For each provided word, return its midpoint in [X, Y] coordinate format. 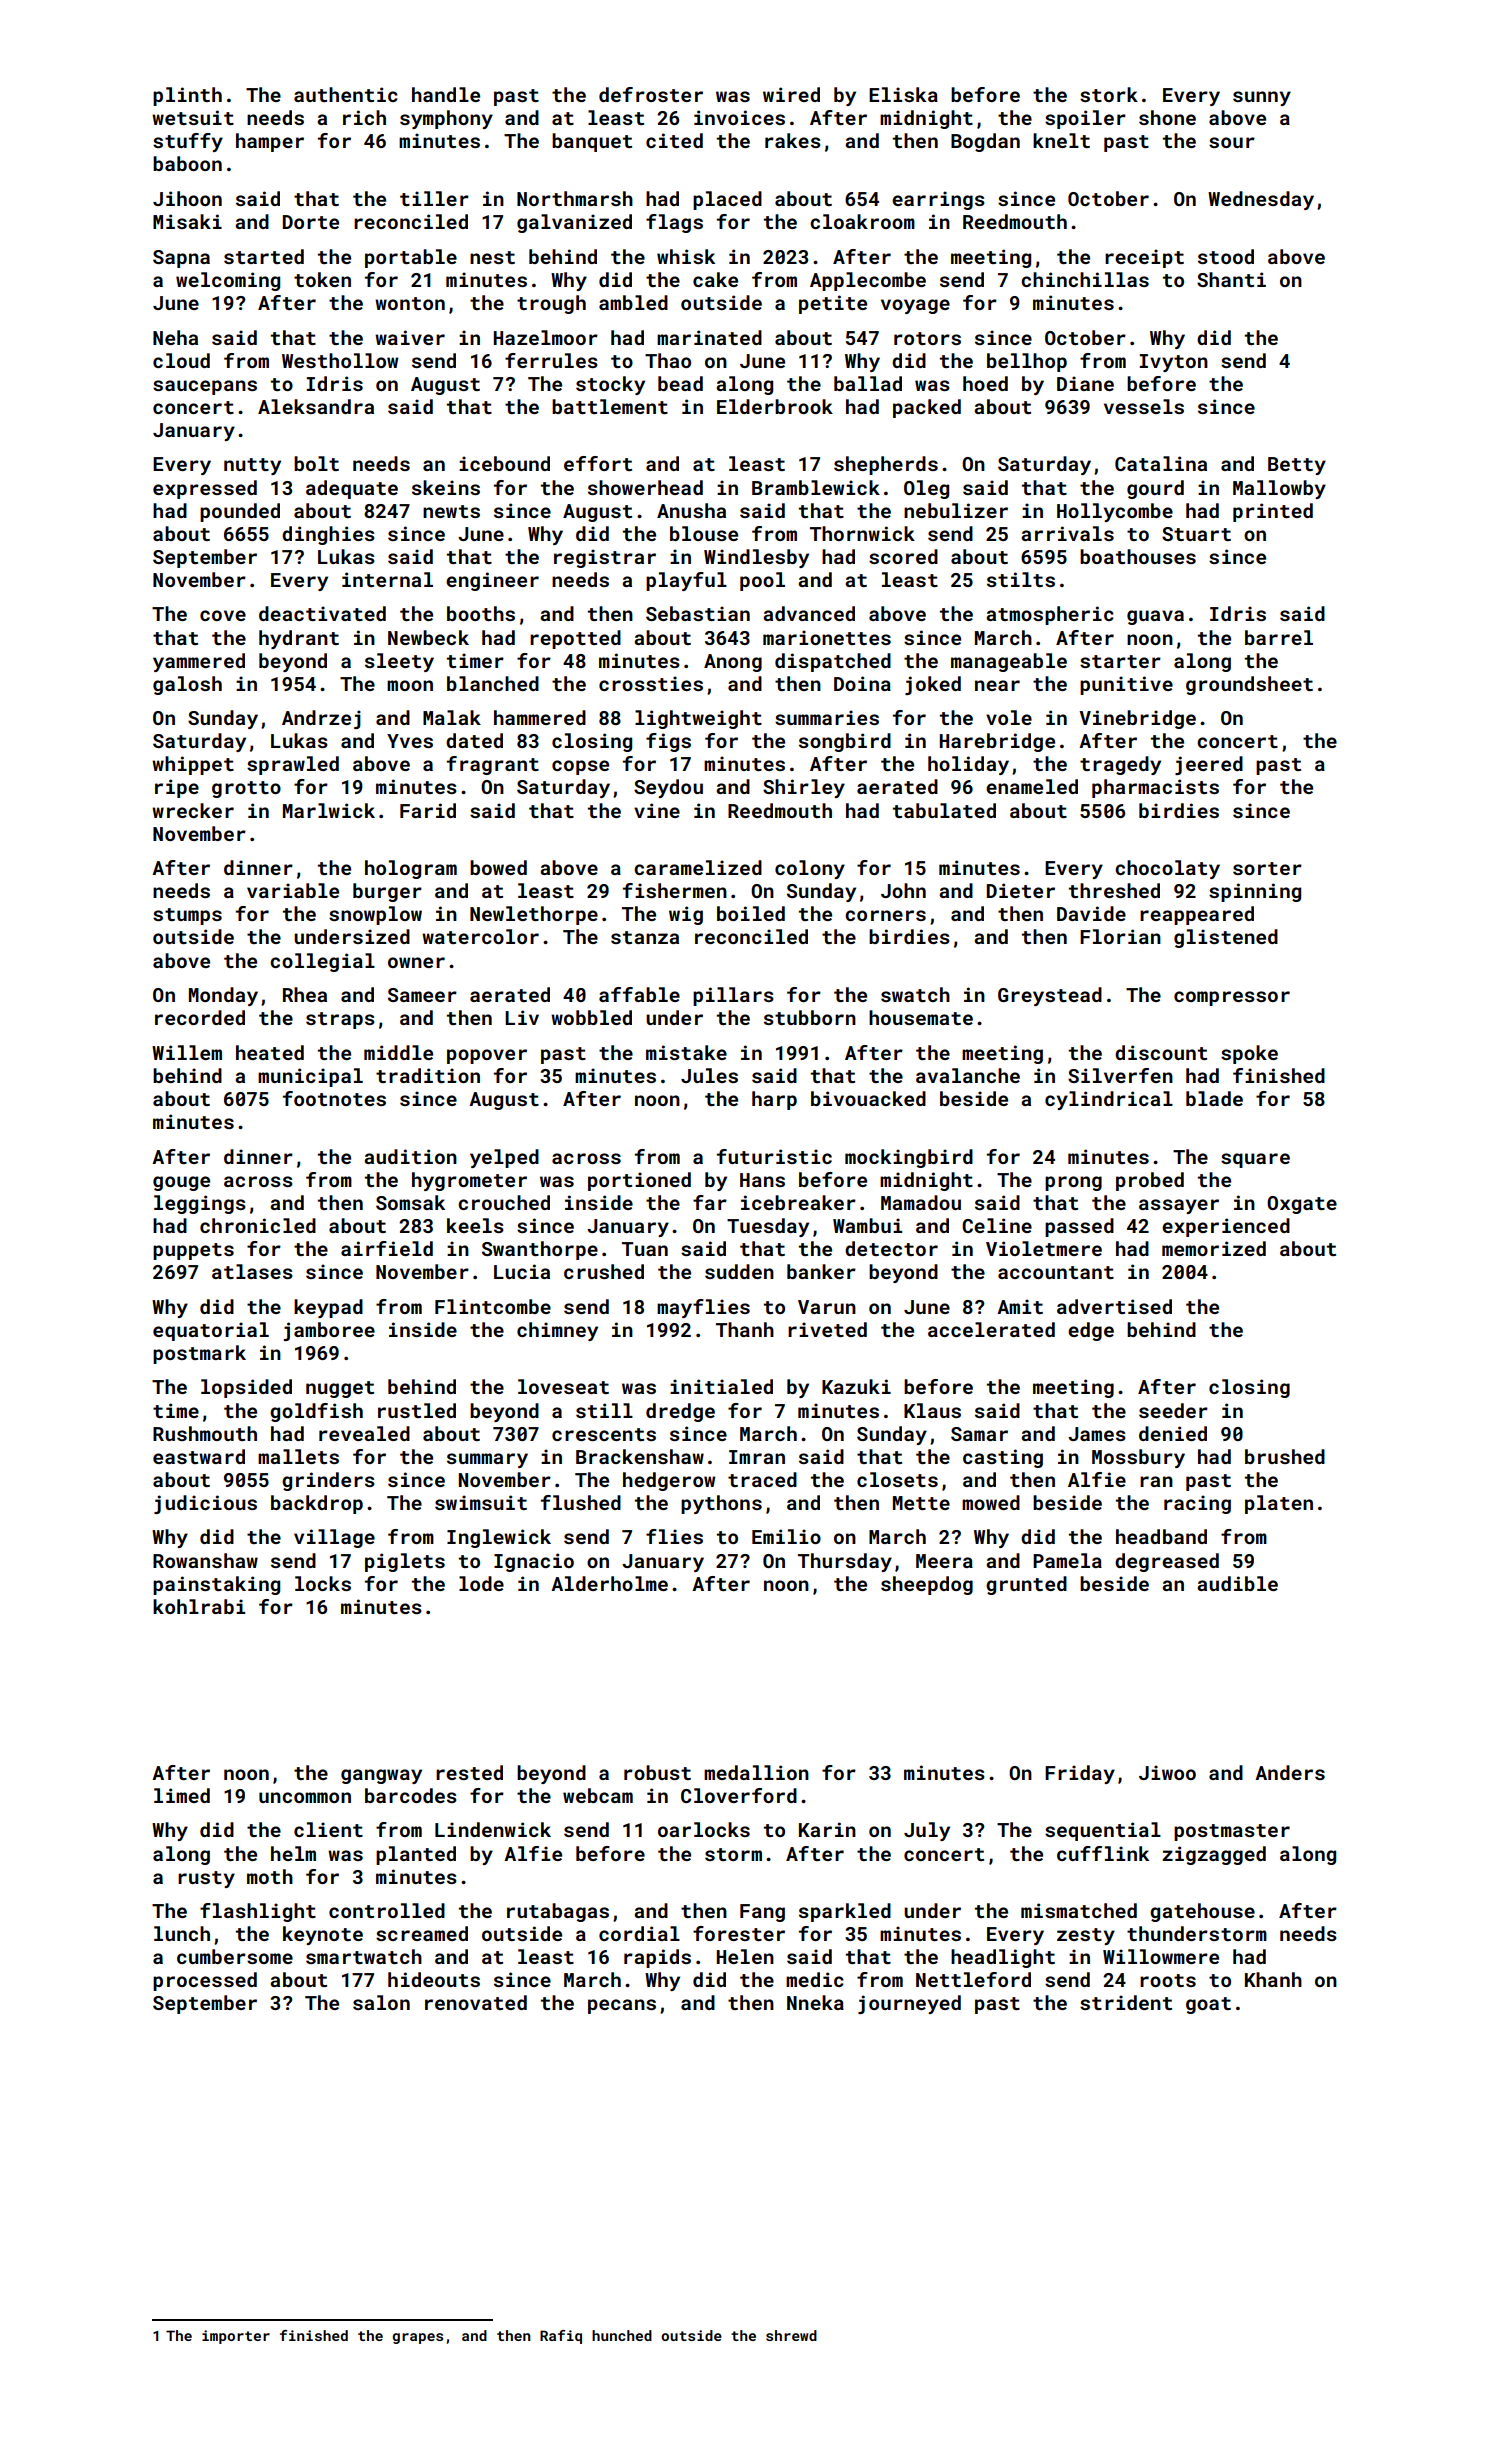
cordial [639, 1933]
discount [1161, 1052]
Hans [762, 1180]
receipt [1144, 258]
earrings [938, 200]
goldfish [316, 1412]
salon [381, 2002]
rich [364, 117]
